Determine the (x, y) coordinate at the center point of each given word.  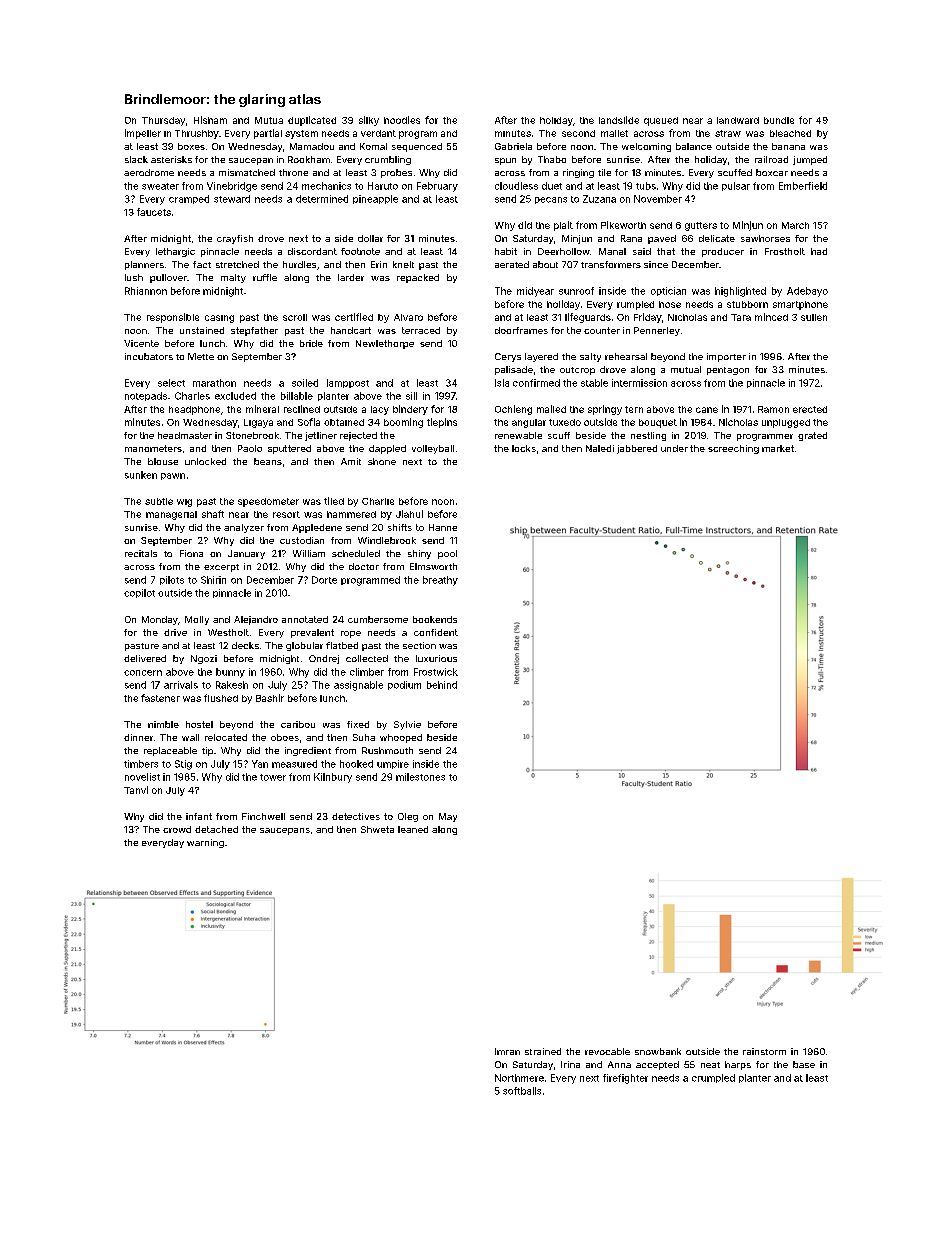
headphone (194, 410)
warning (205, 843)
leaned (413, 829)
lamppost (348, 383)
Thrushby (197, 134)
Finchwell (263, 816)
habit (506, 251)
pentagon (728, 371)
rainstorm (764, 1051)
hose (670, 304)
